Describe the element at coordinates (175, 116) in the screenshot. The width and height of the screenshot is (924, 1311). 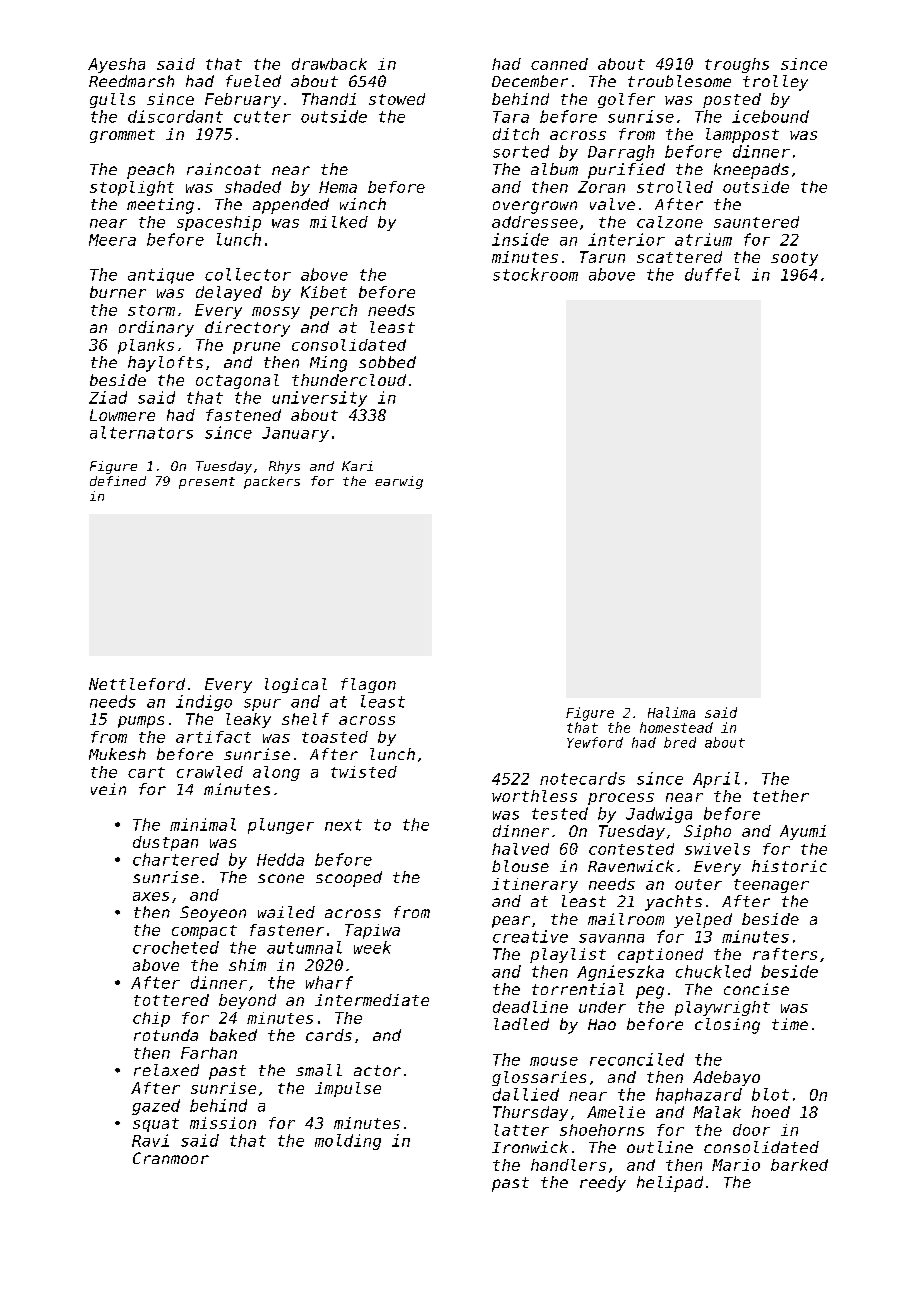
I see `discordant` at that location.
